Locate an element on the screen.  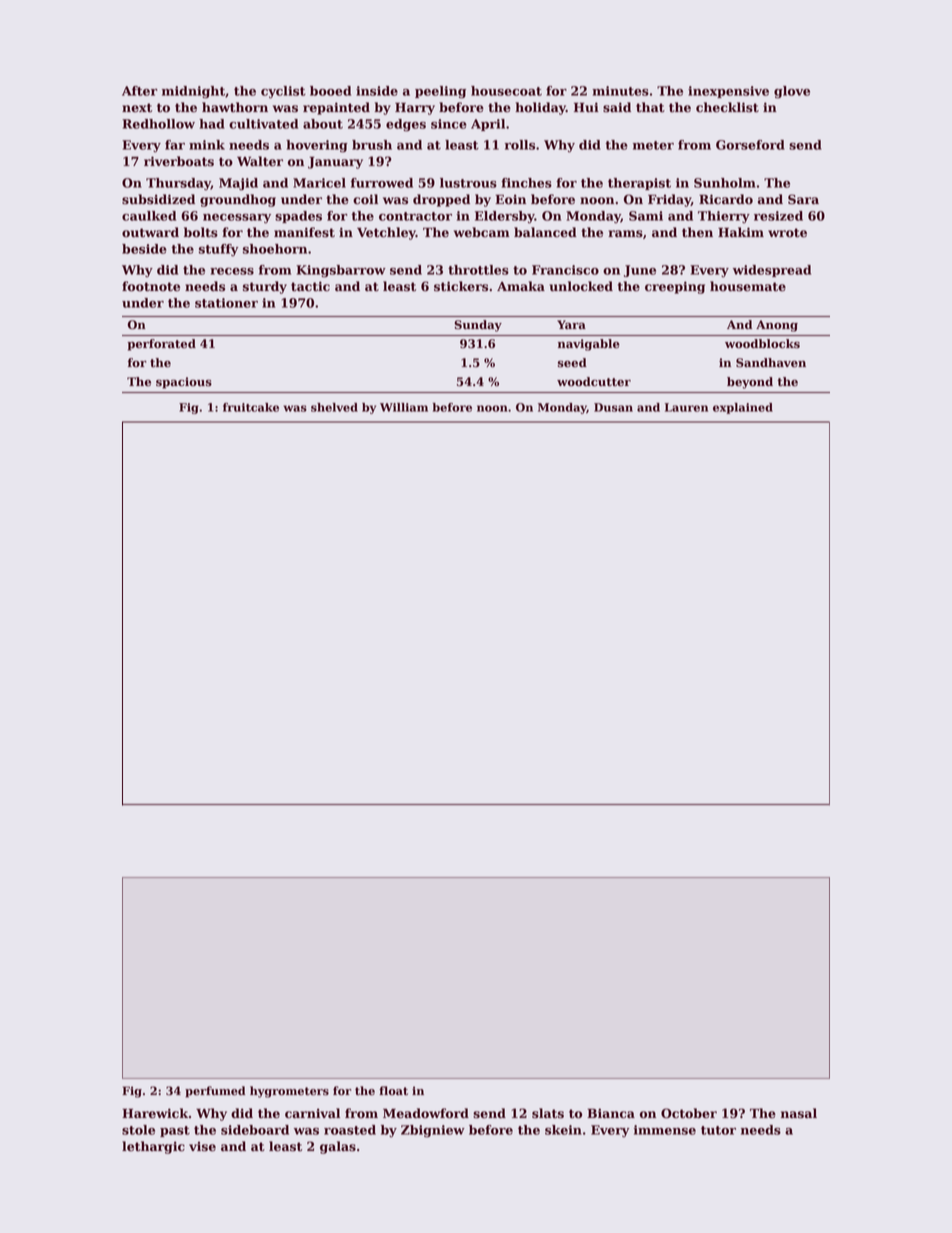
perfumed is located at coordinates (215, 1092).
